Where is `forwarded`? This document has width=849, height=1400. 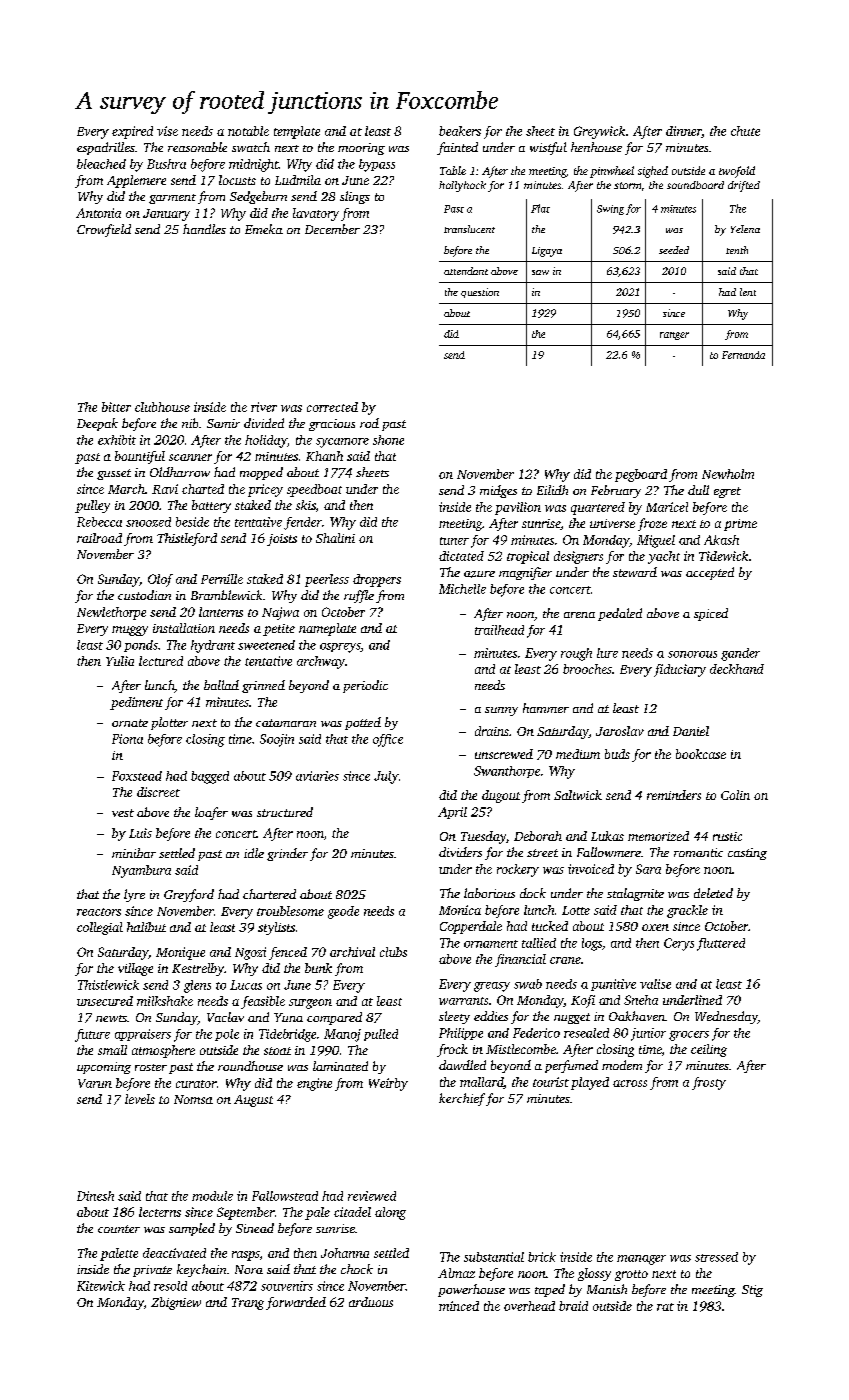 forwarded is located at coordinates (296, 1303).
